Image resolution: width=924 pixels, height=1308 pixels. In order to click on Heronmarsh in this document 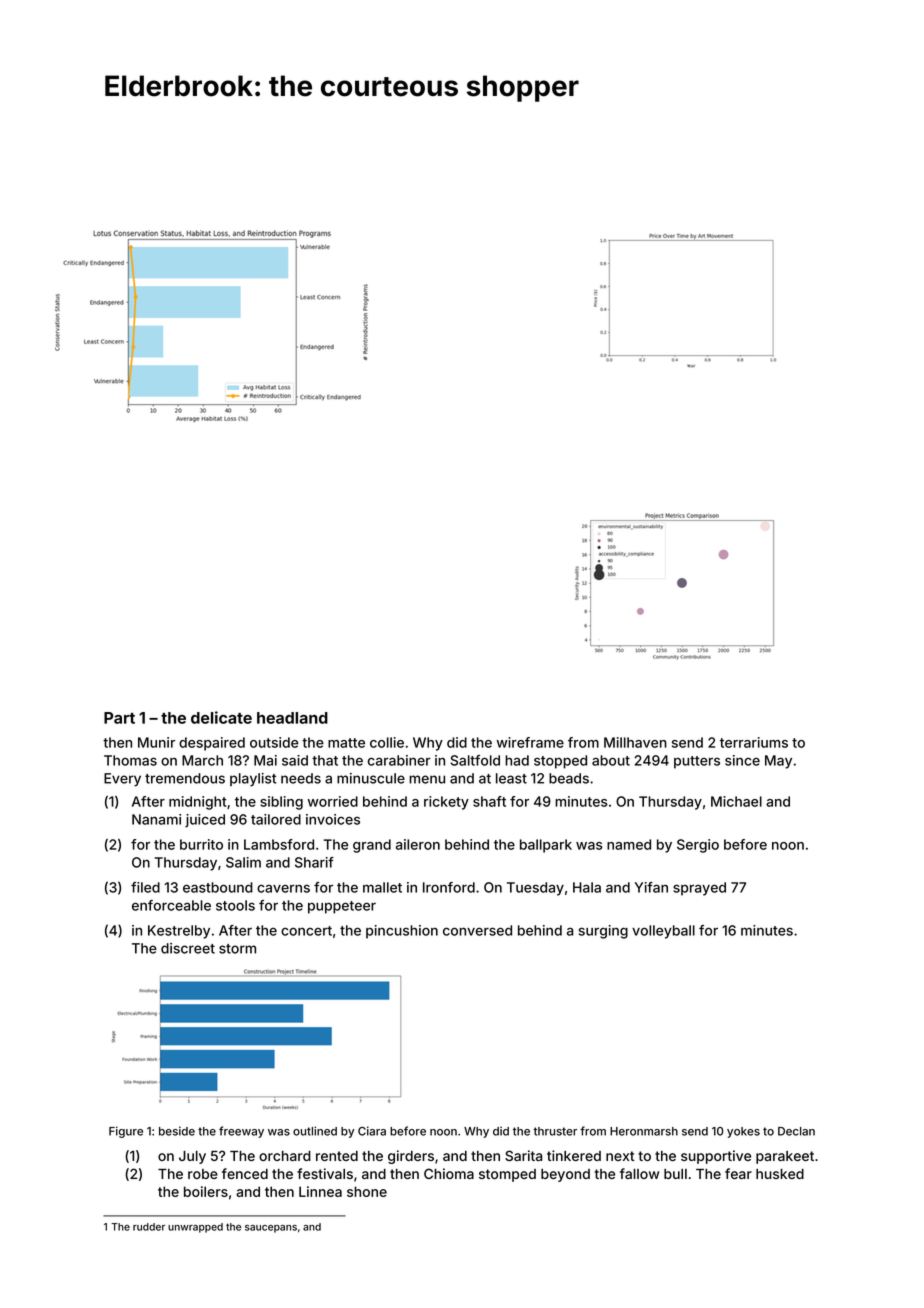, I will do `click(644, 1131)`.
